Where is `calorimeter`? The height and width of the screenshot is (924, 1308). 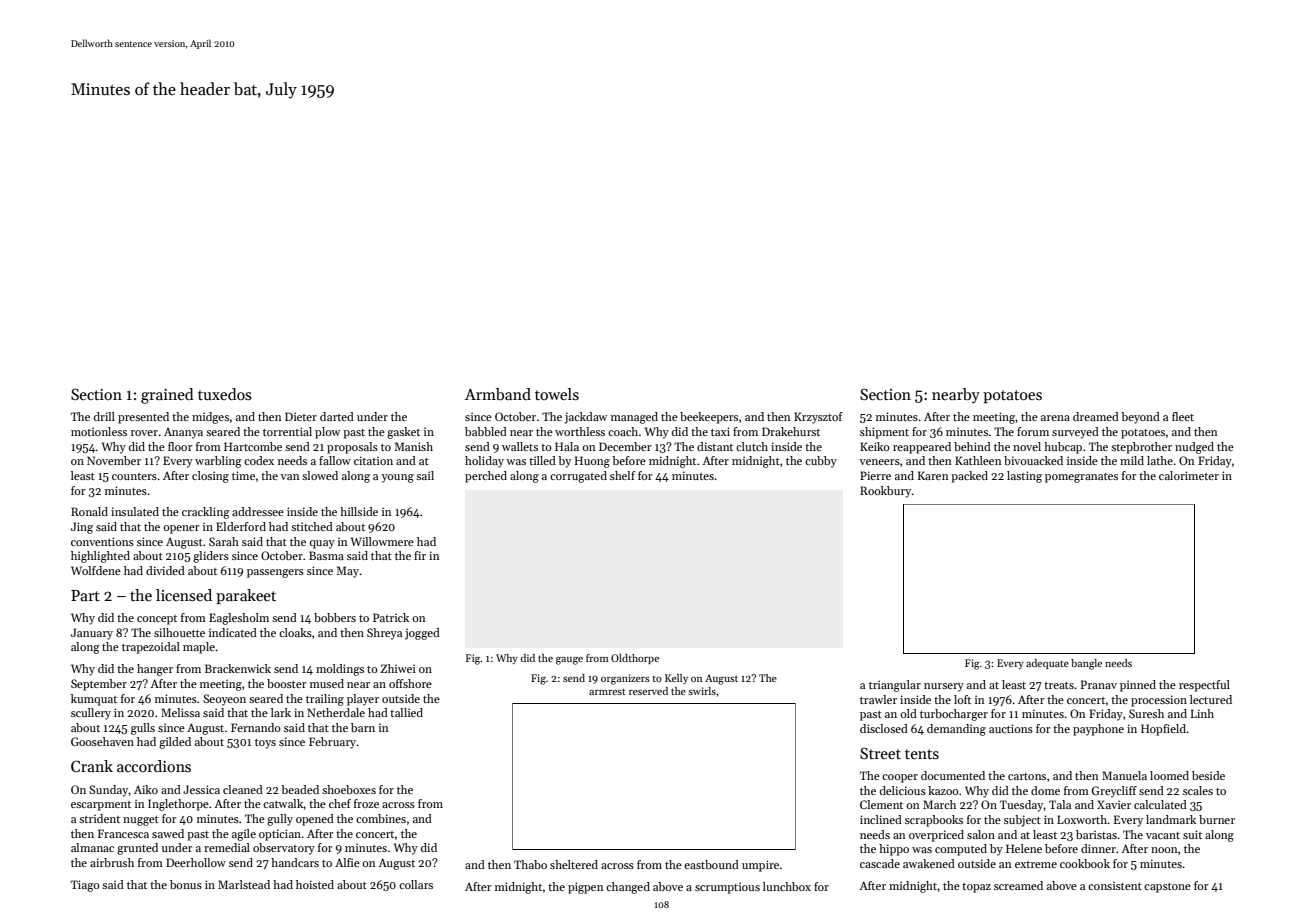 calorimeter is located at coordinates (1189, 475).
